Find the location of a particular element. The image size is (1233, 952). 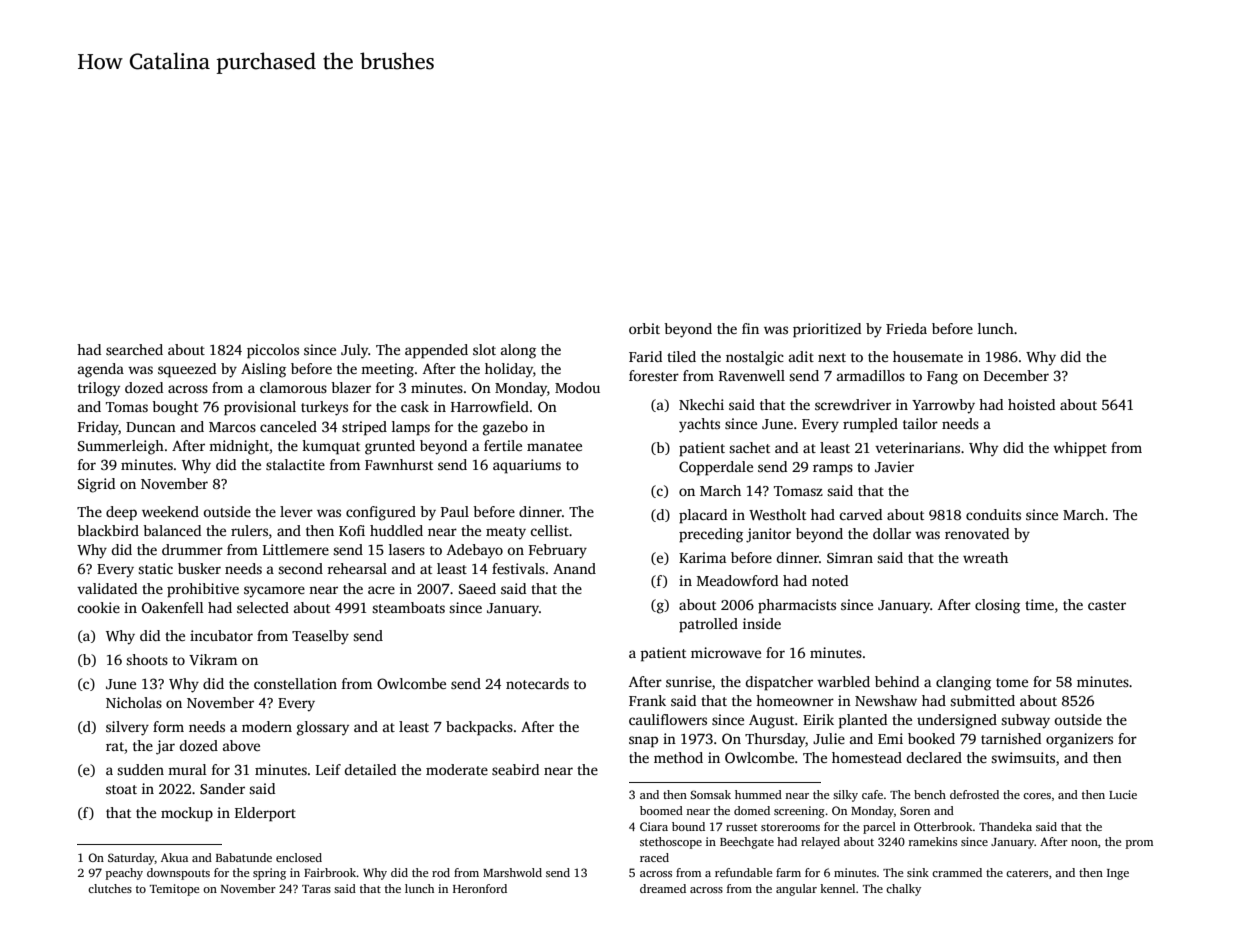

caster is located at coordinates (1107, 605).
